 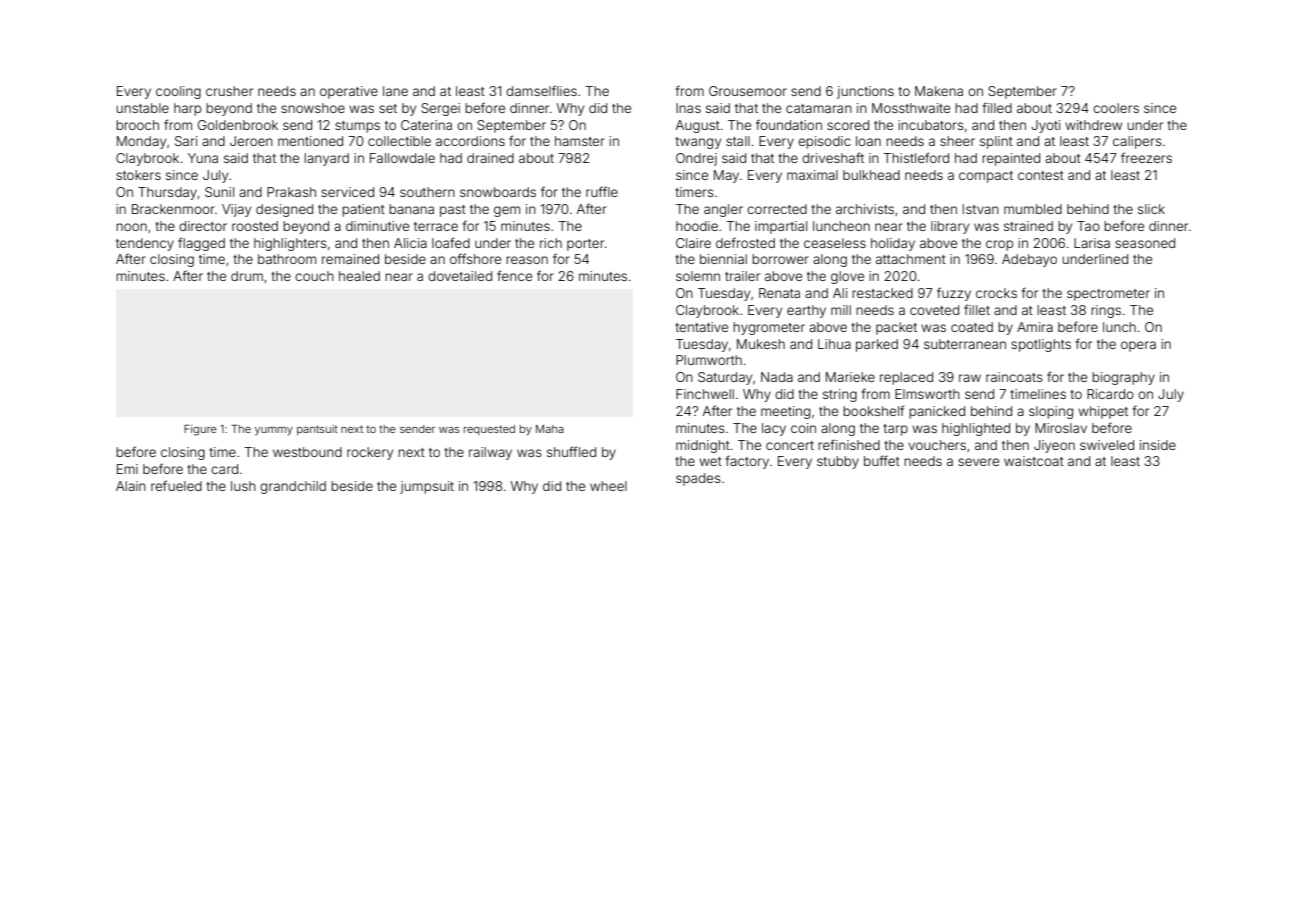 I want to click on crop, so click(x=999, y=245).
